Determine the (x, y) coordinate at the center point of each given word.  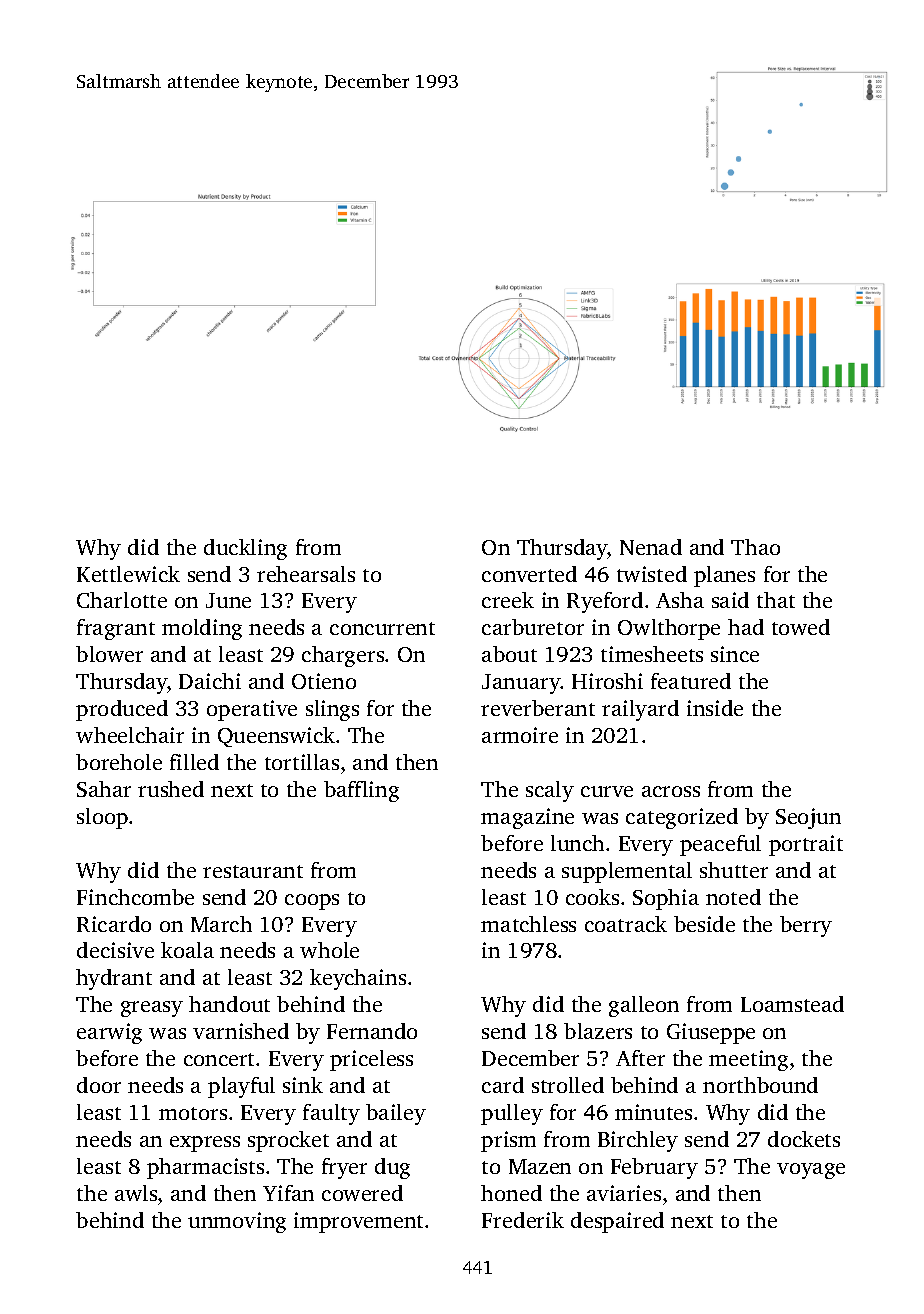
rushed (171, 789)
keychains (358, 979)
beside (704, 924)
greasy (152, 1009)
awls (136, 1193)
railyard (640, 710)
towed (801, 627)
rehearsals (306, 574)
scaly (550, 791)
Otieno (324, 681)
